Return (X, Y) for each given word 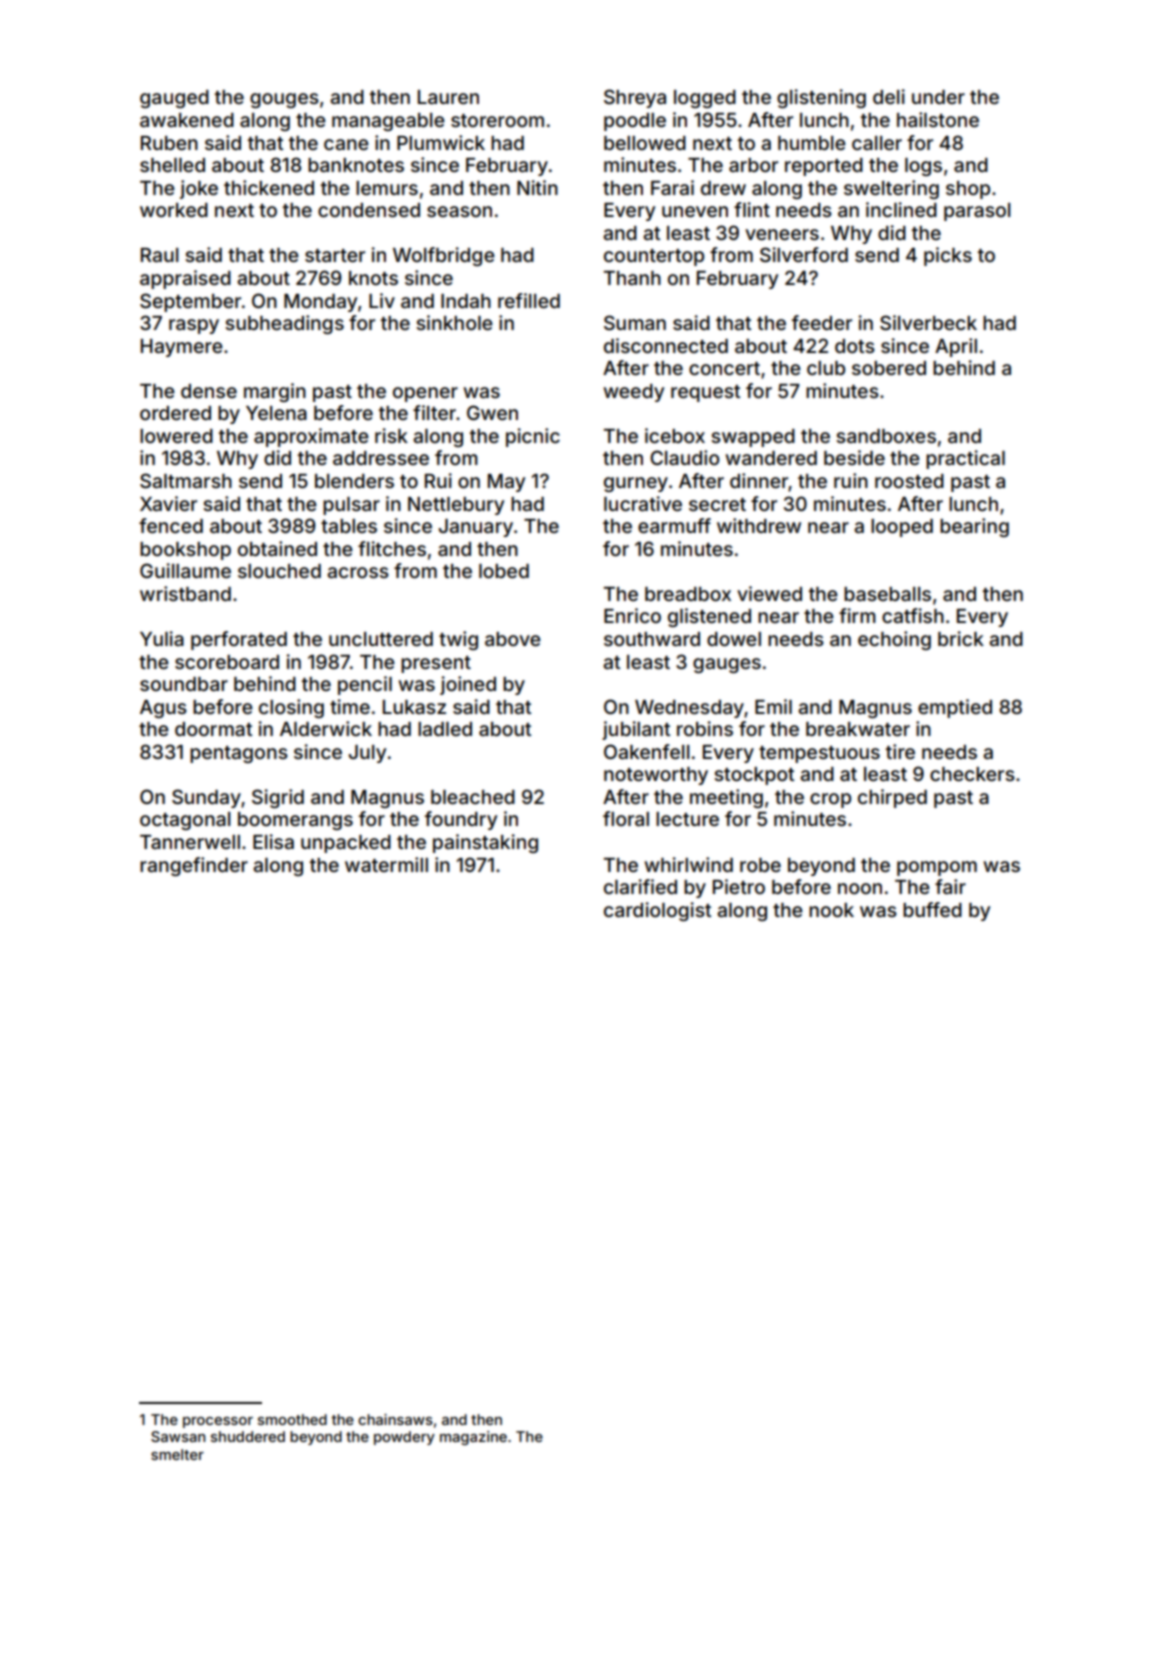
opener (425, 394)
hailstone (938, 119)
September (190, 302)
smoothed (292, 1419)
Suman (635, 322)
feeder (822, 322)
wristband (185, 593)
